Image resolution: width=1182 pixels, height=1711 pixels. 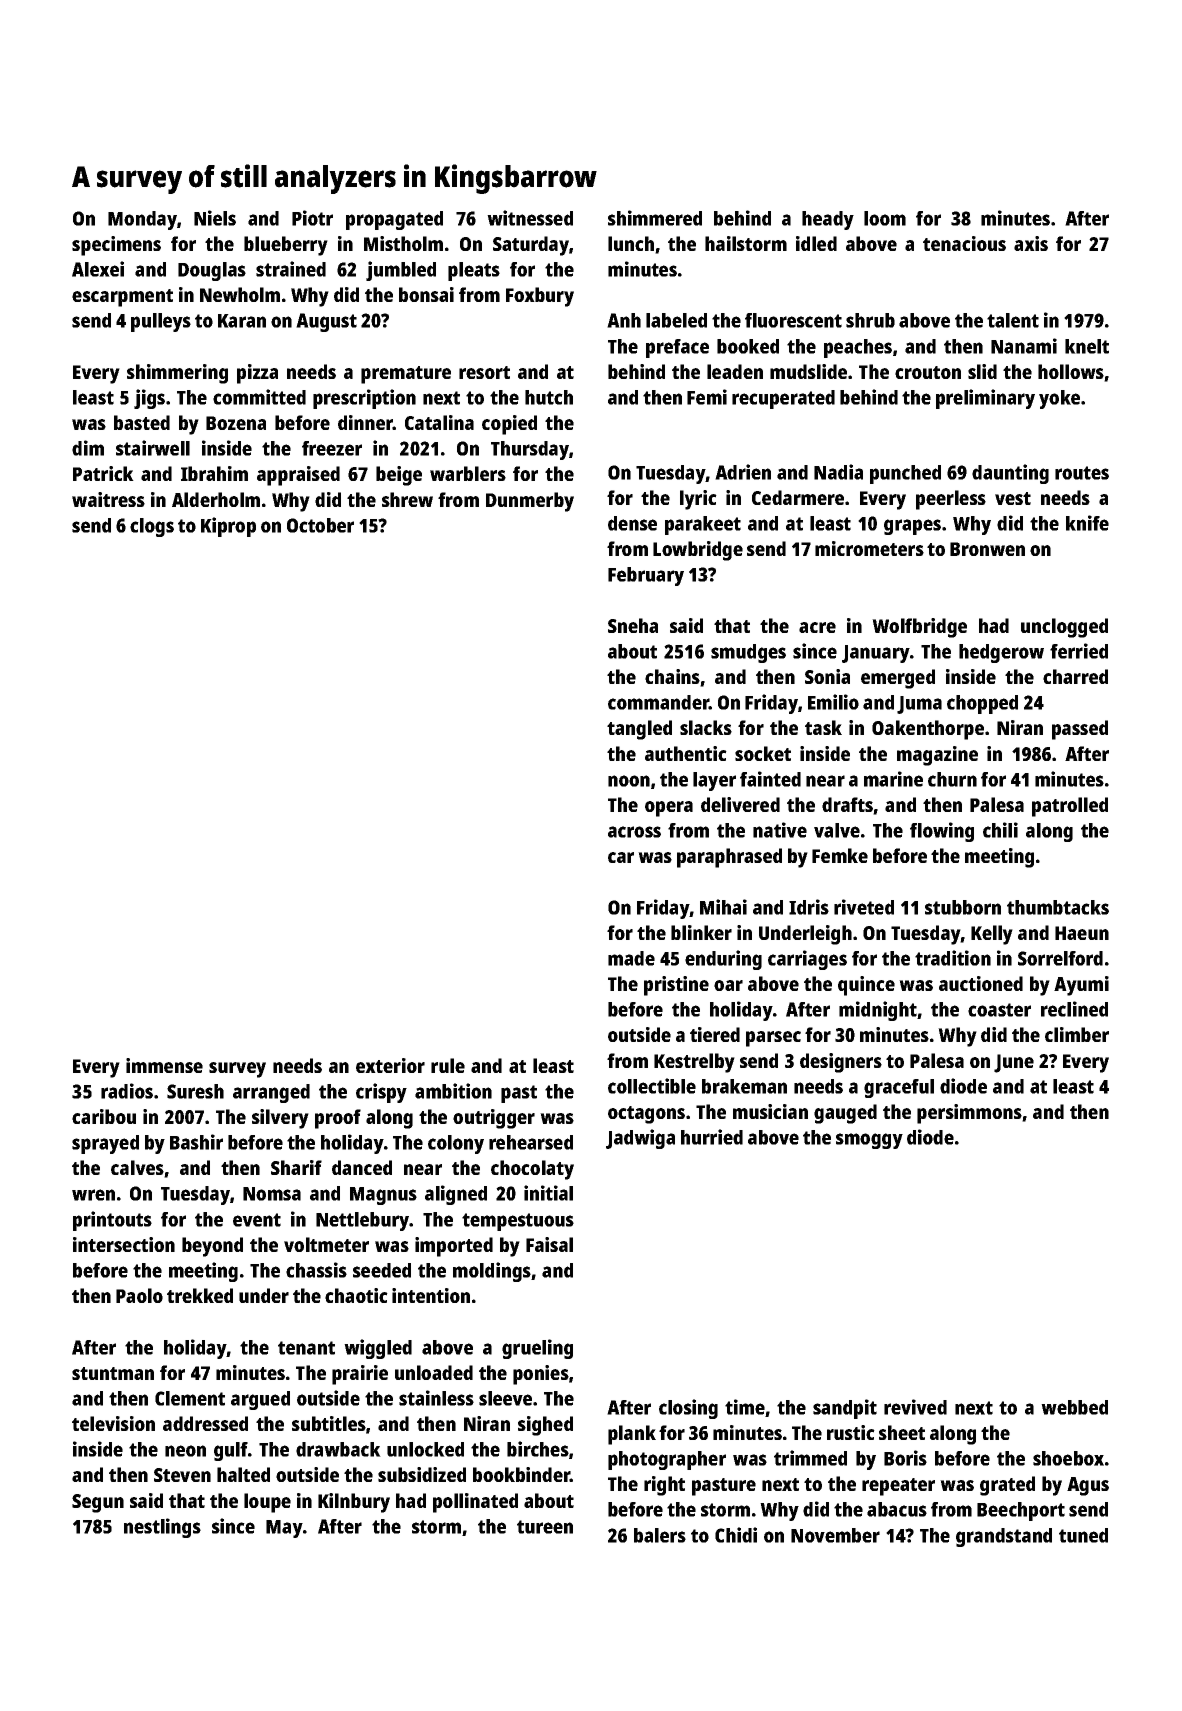 What do you see at coordinates (475, 1503) in the image?
I see `pollinated` at bounding box center [475, 1503].
